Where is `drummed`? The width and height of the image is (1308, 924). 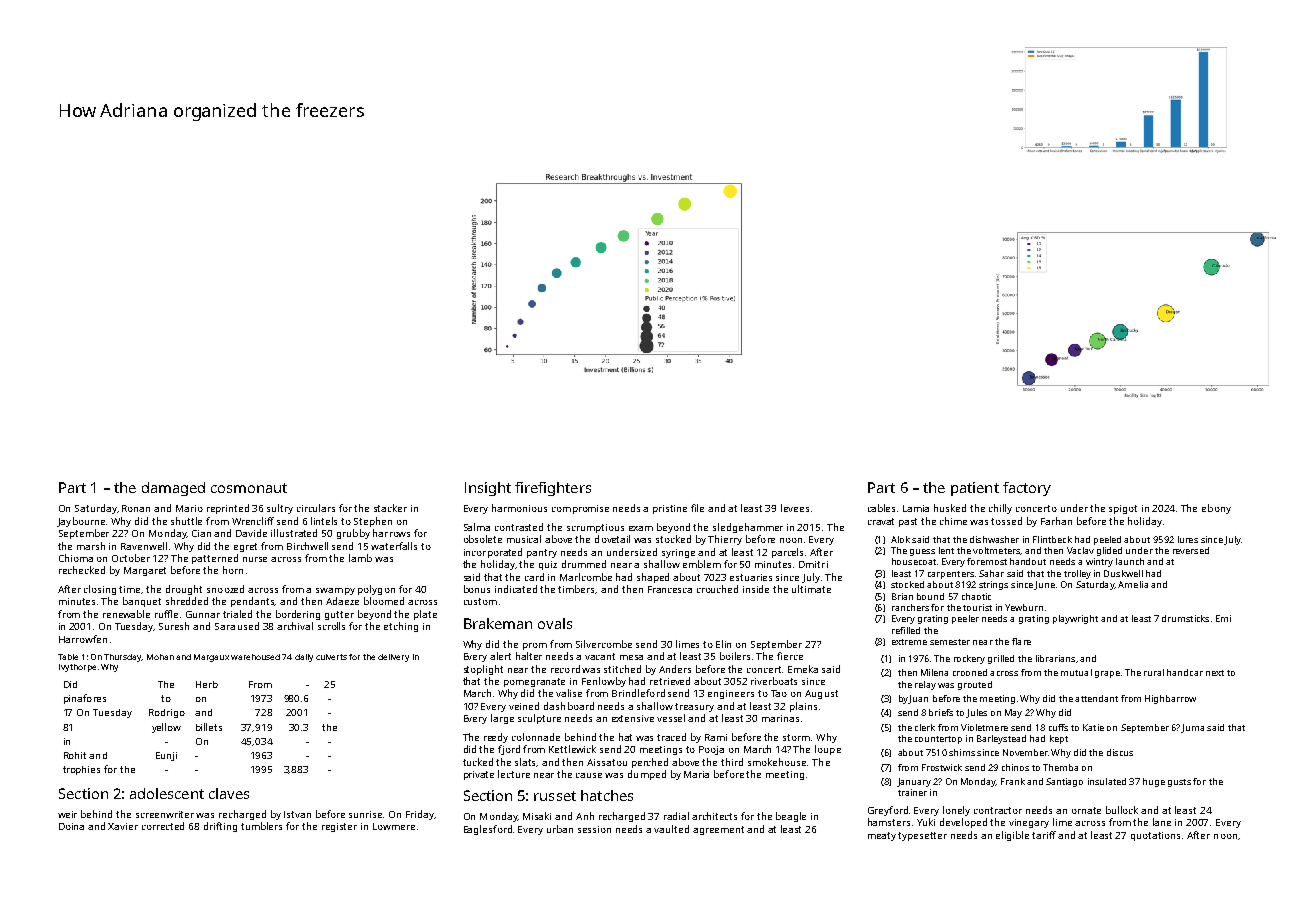
drummed is located at coordinates (584, 564).
